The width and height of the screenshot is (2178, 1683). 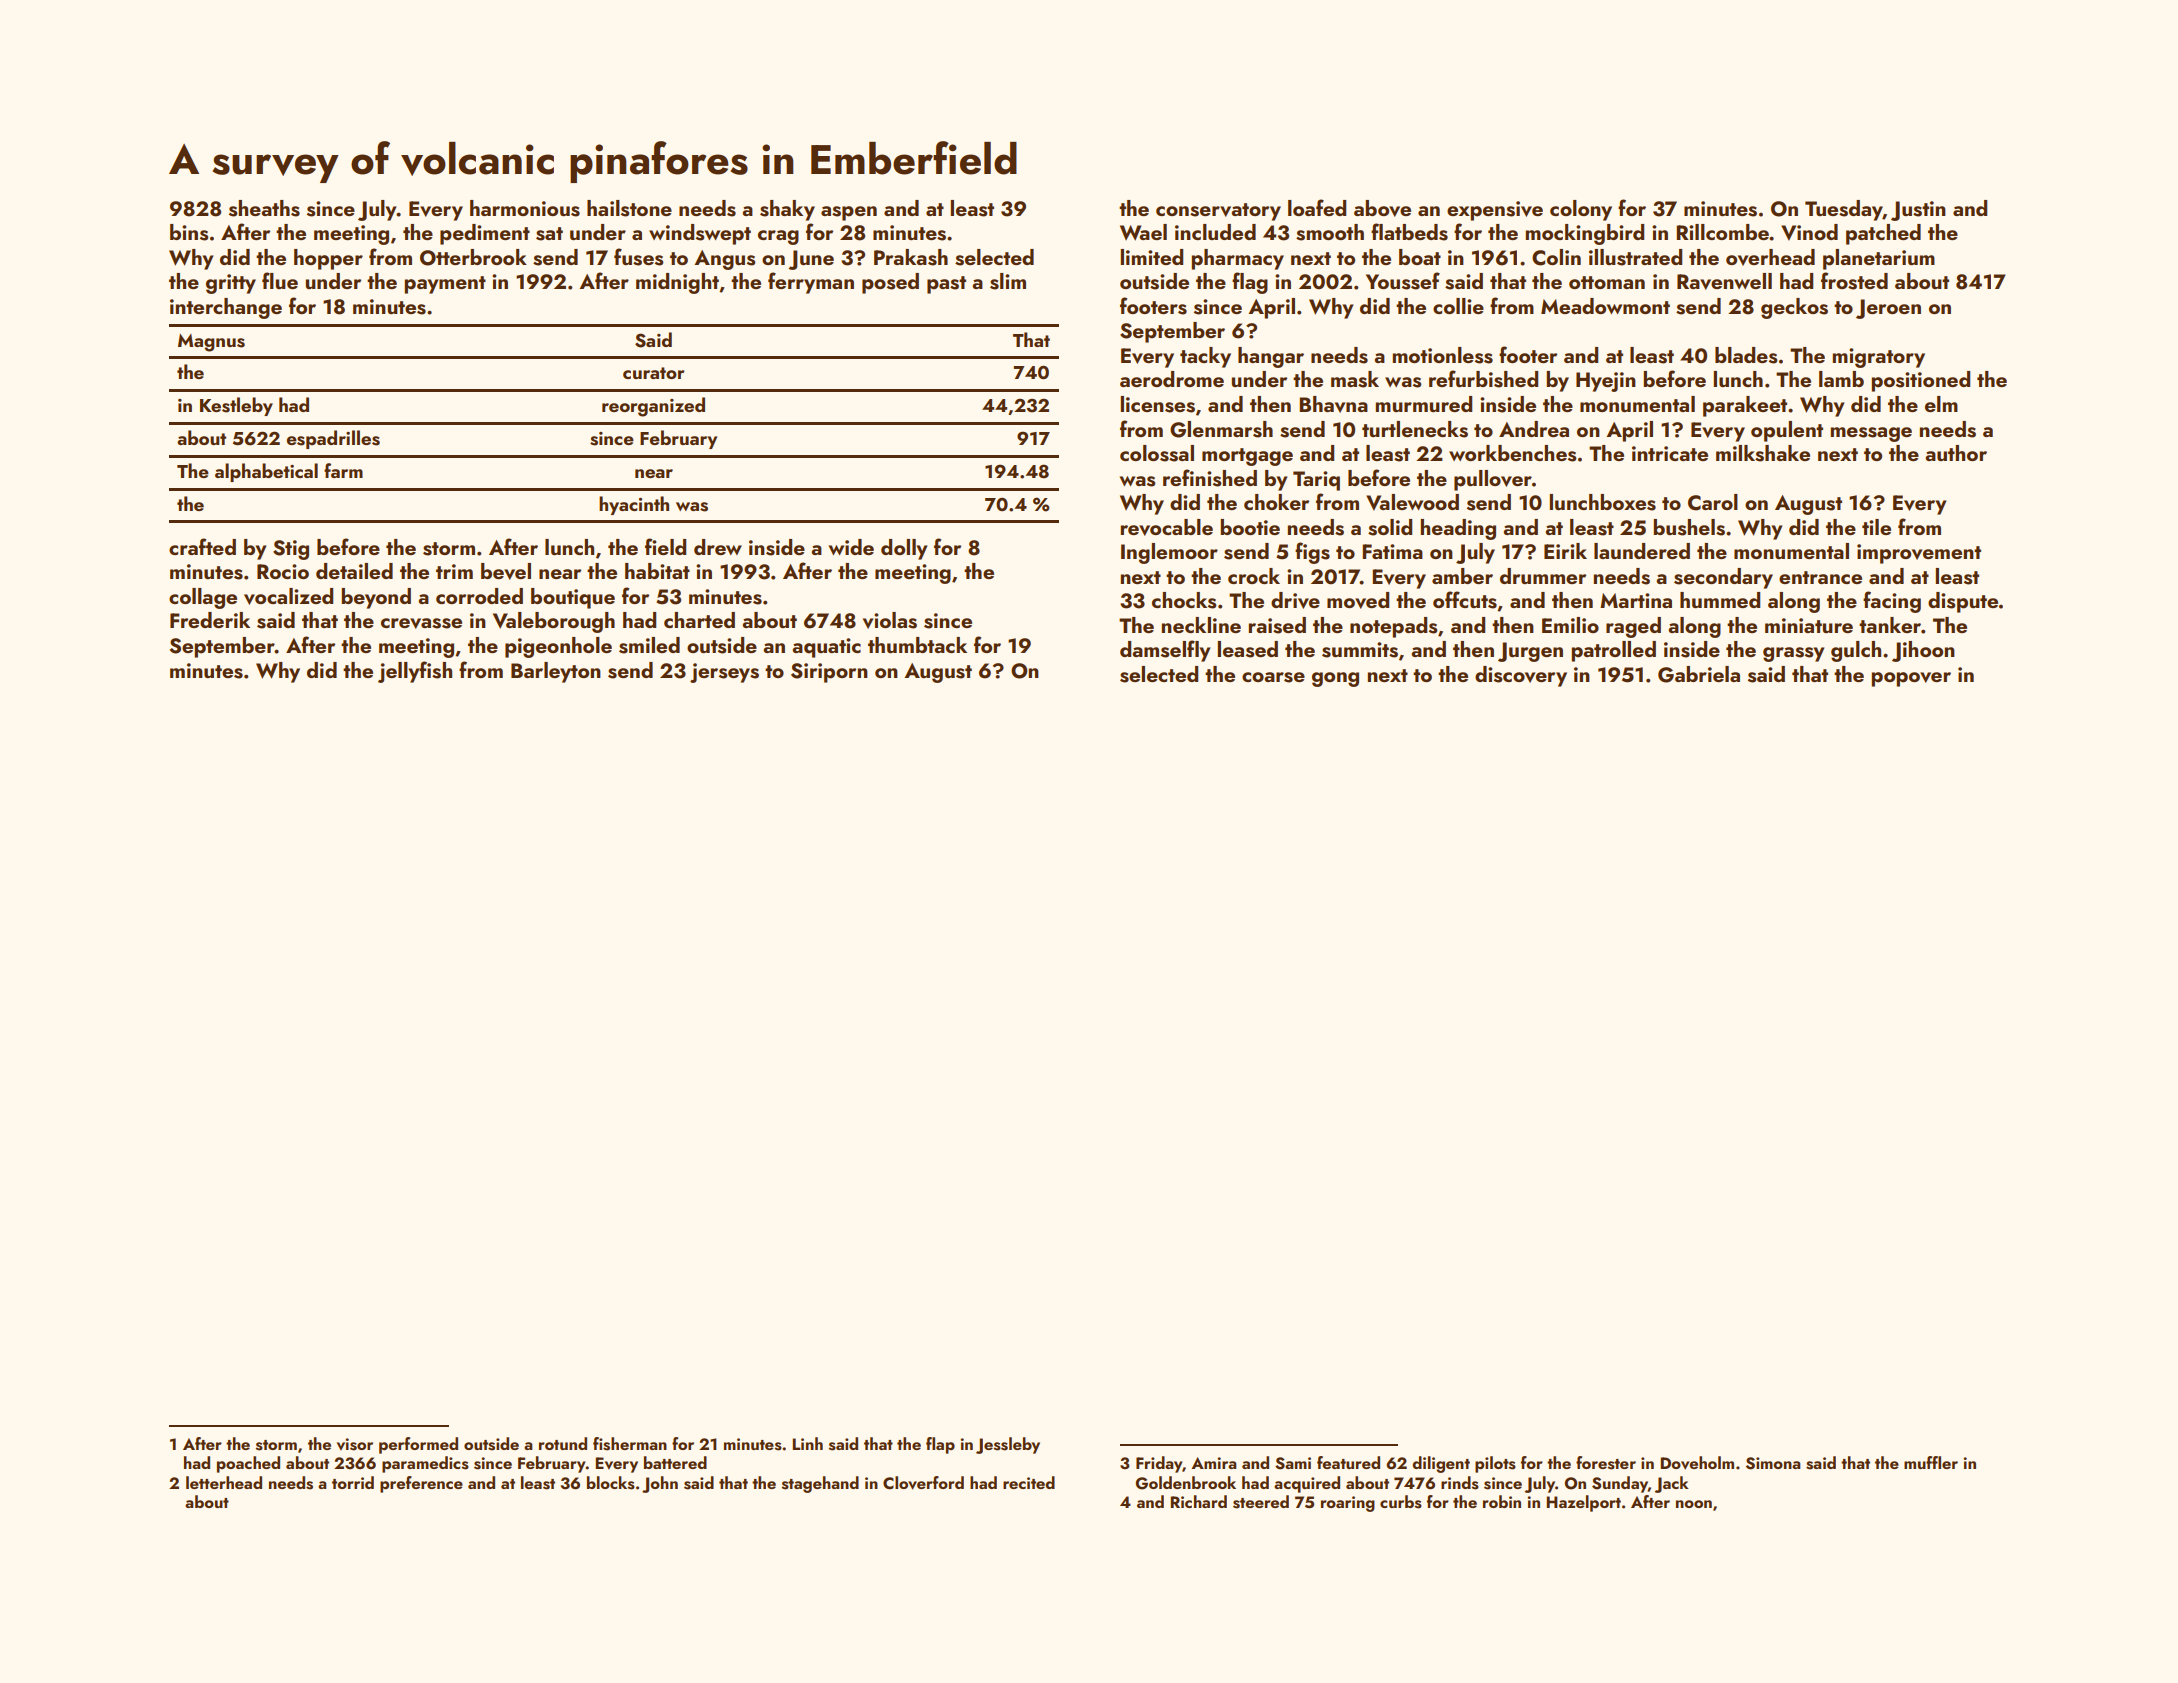 I want to click on Siriporn, so click(x=829, y=673).
